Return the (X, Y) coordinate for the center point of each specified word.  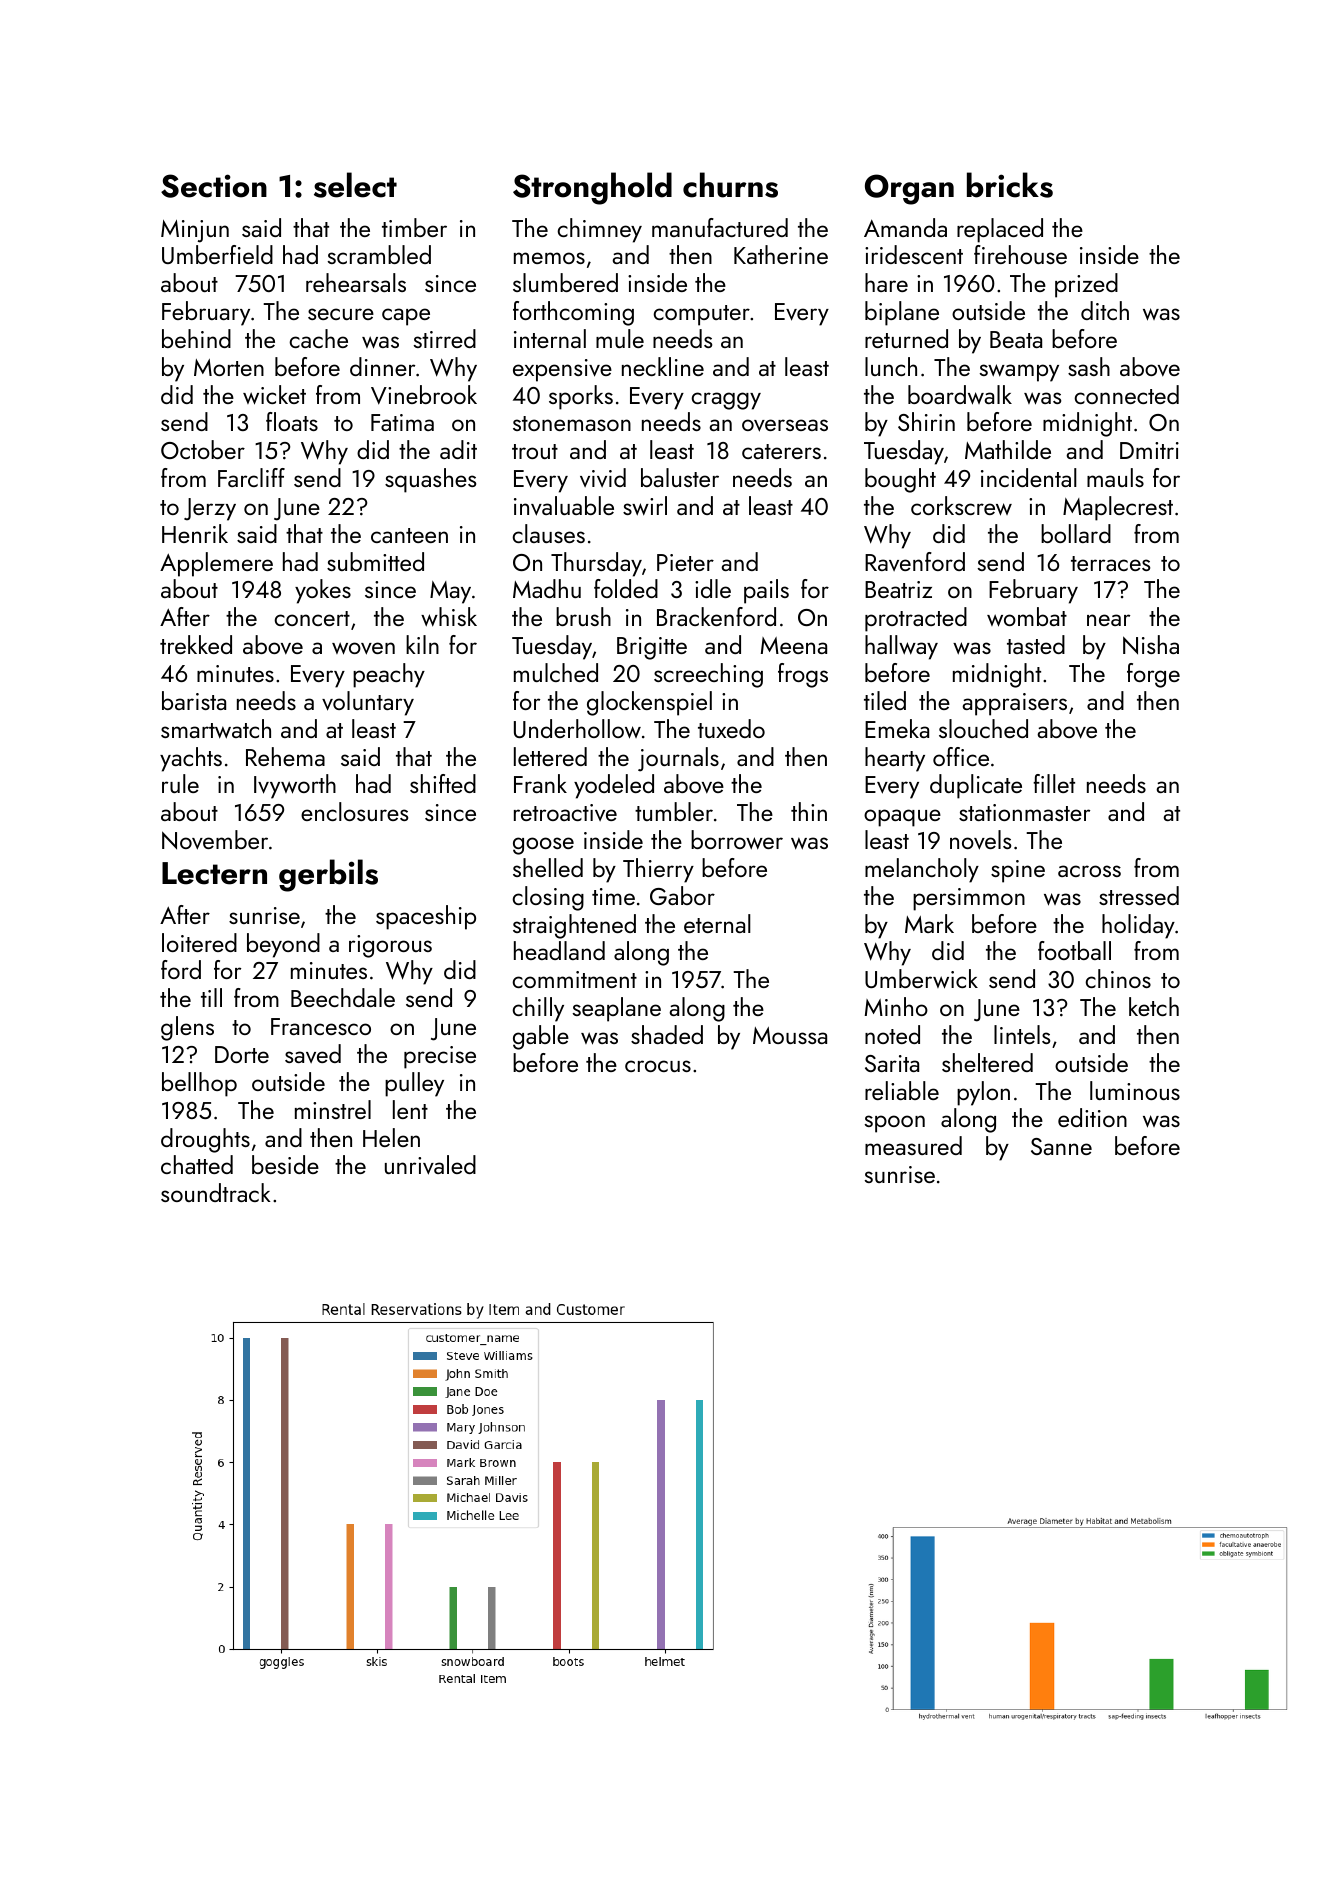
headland (559, 950)
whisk (449, 617)
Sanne (1061, 1146)
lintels (1022, 1034)
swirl (645, 506)
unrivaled (430, 1165)
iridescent (914, 254)
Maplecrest (1118, 508)
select (355, 185)
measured (913, 1145)
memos (549, 258)
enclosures (354, 811)
